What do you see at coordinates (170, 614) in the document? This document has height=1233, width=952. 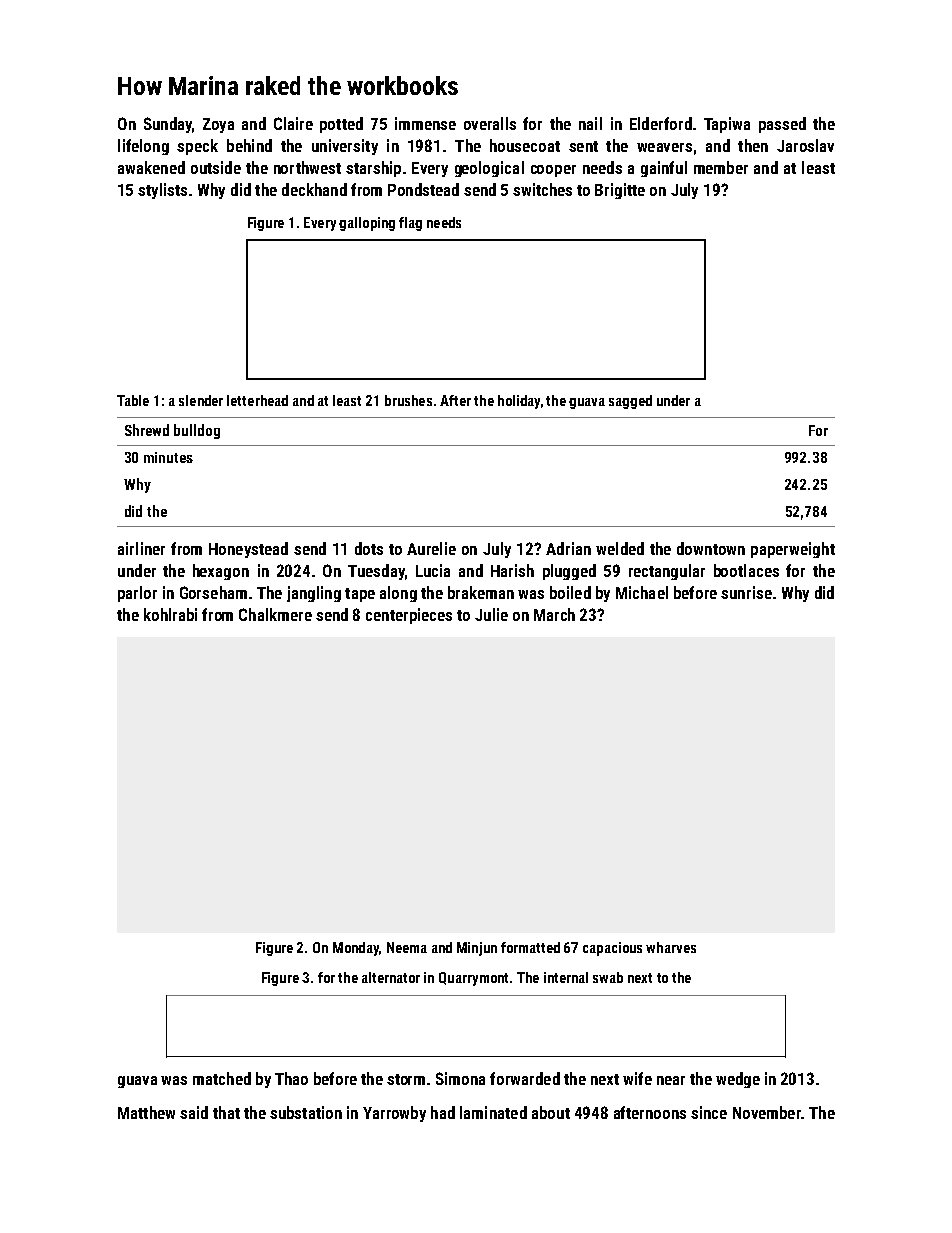 I see `kohlrabi` at bounding box center [170, 614].
